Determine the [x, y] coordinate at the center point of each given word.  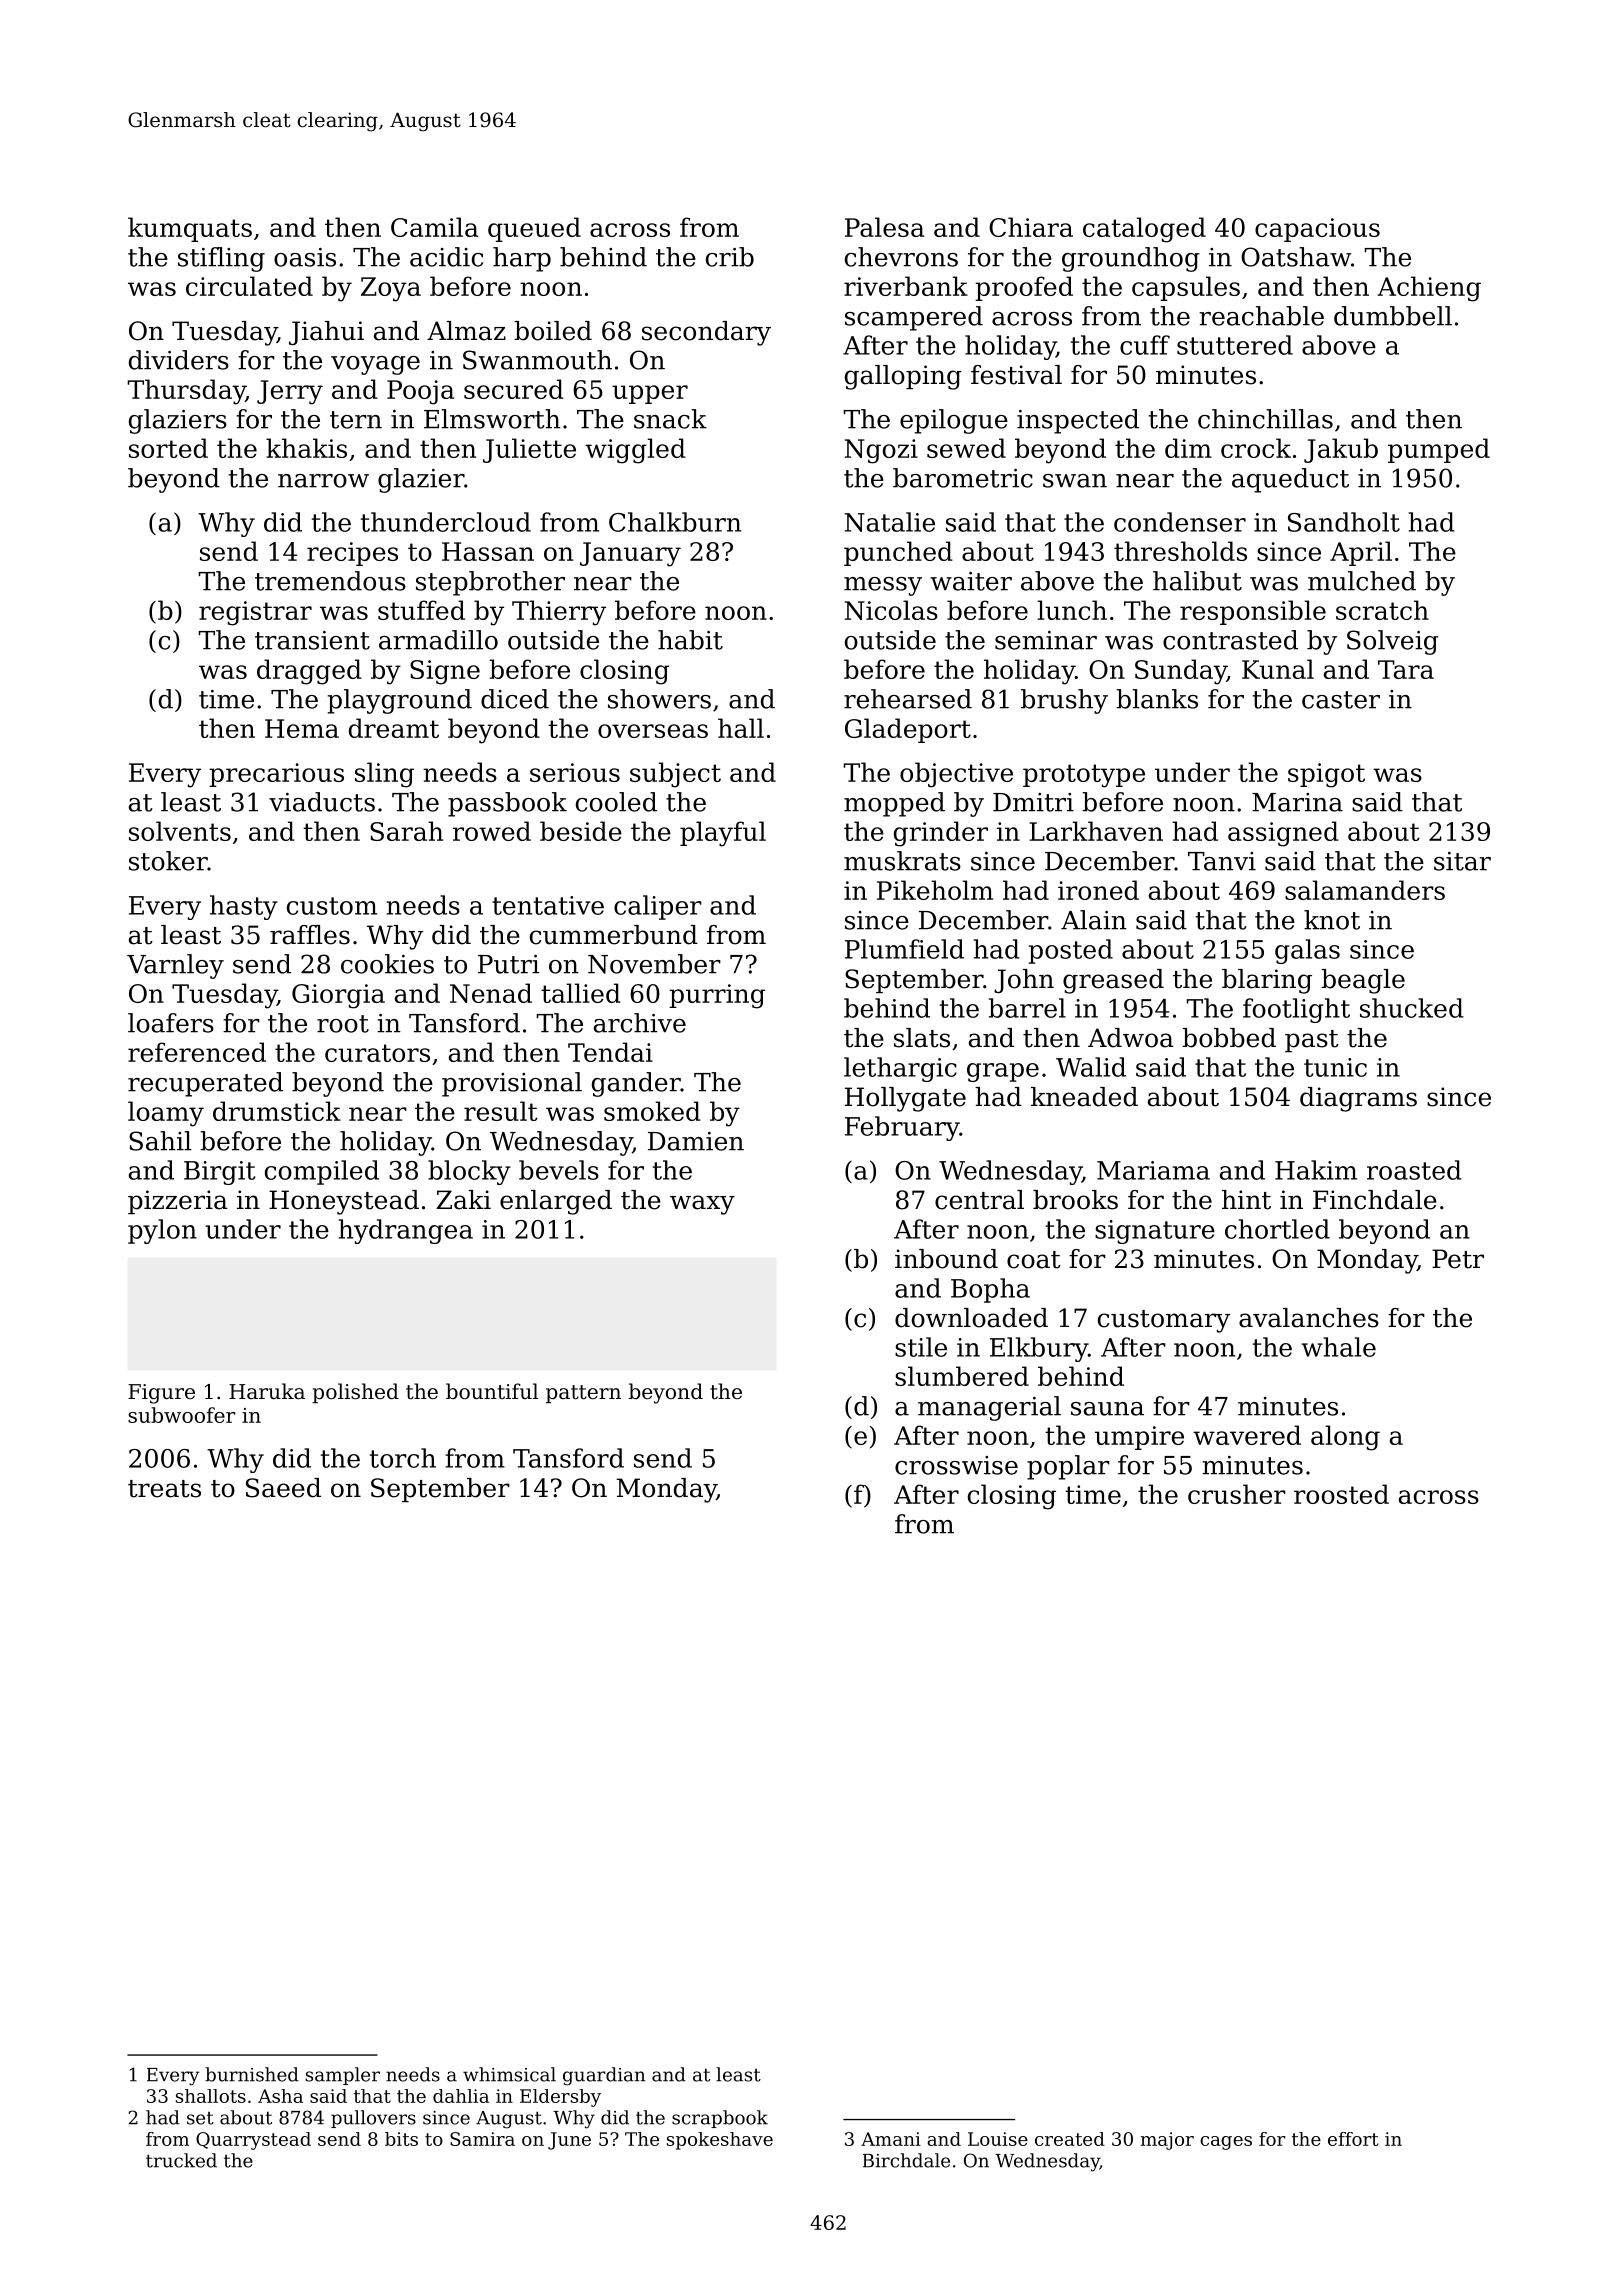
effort [1353, 2139]
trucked [181, 2160]
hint [1246, 1200]
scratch [1382, 610]
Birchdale [906, 2160]
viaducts [322, 802]
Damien [696, 1141]
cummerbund [614, 935]
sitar [1462, 861]
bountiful [492, 1391]
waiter [971, 581]
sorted [168, 448]
